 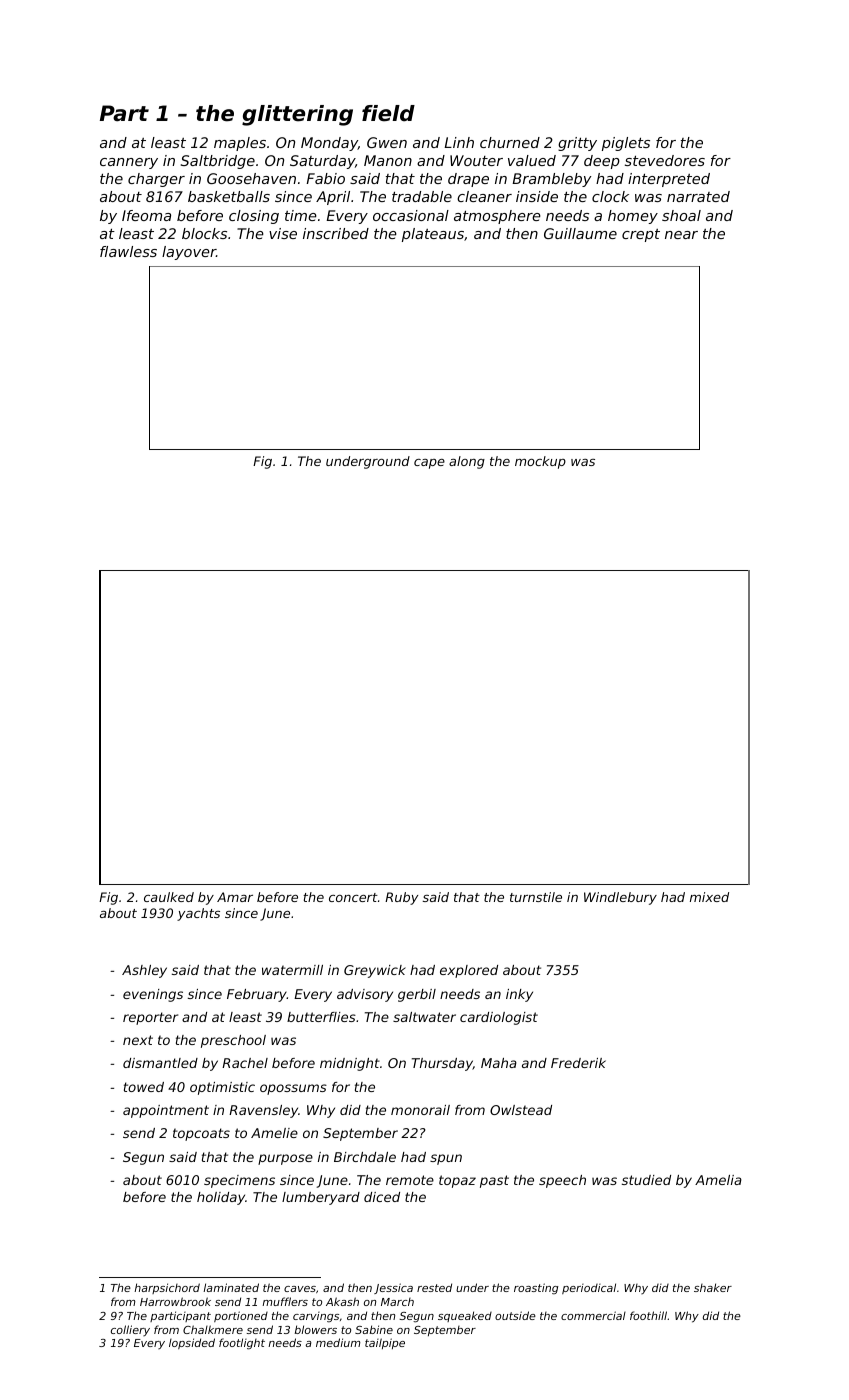 What do you see at coordinates (709, 897) in the screenshot?
I see `mixed` at bounding box center [709, 897].
